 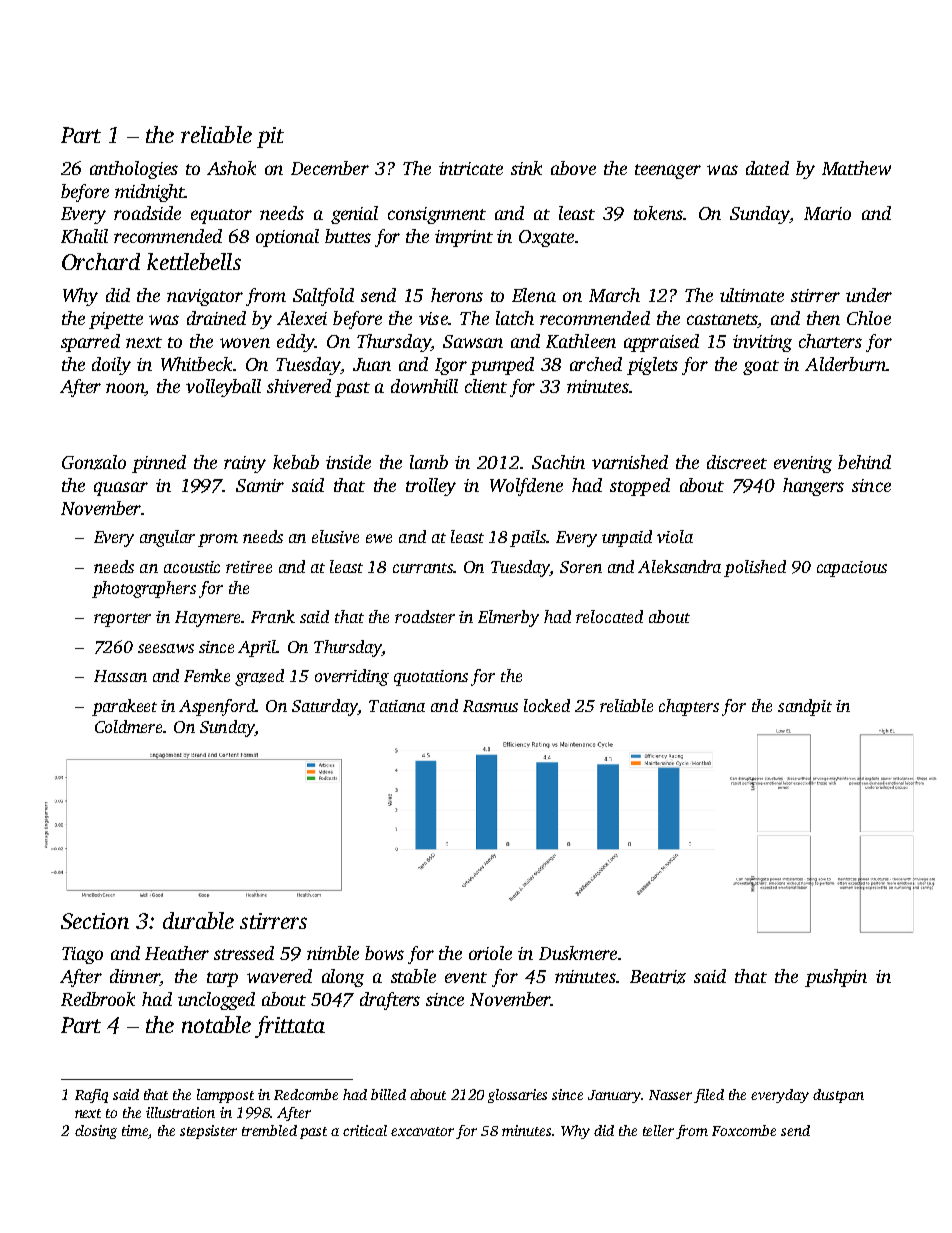 I want to click on event, so click(x=466, y=977).
